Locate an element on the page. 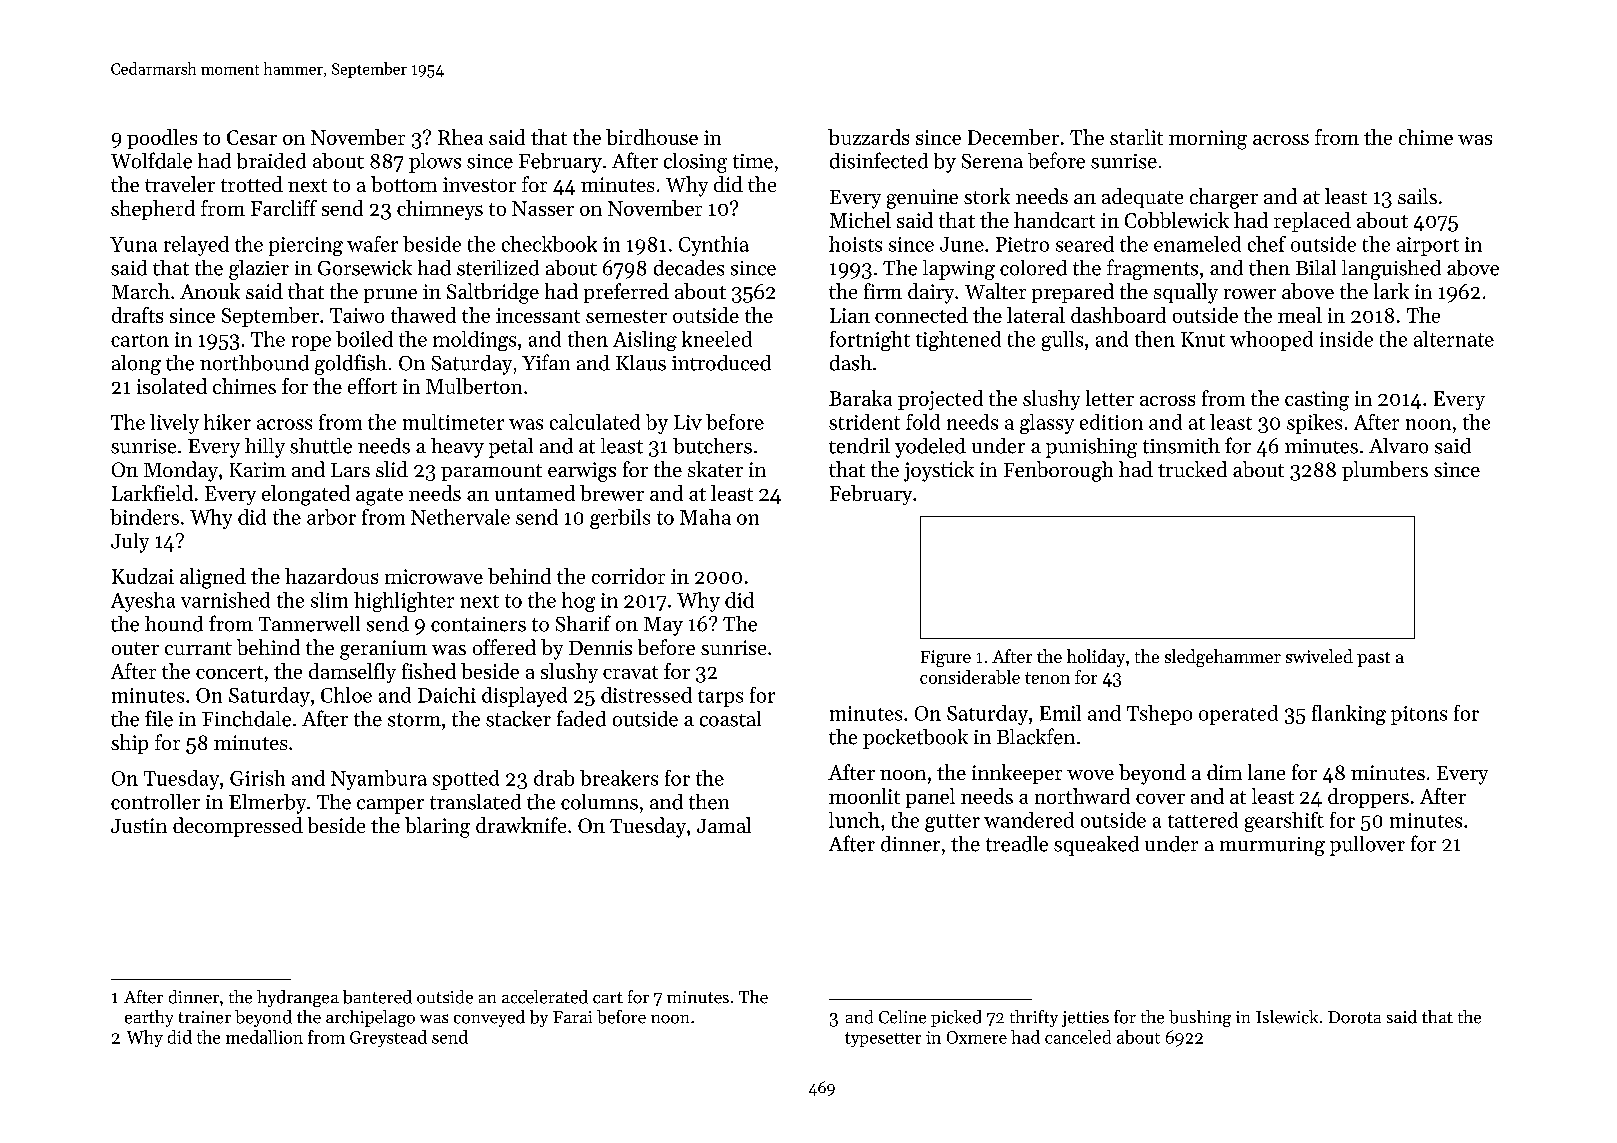 The width and height of the page is (1617, 1143). typesetter is located at coordinates (883, 1039).
